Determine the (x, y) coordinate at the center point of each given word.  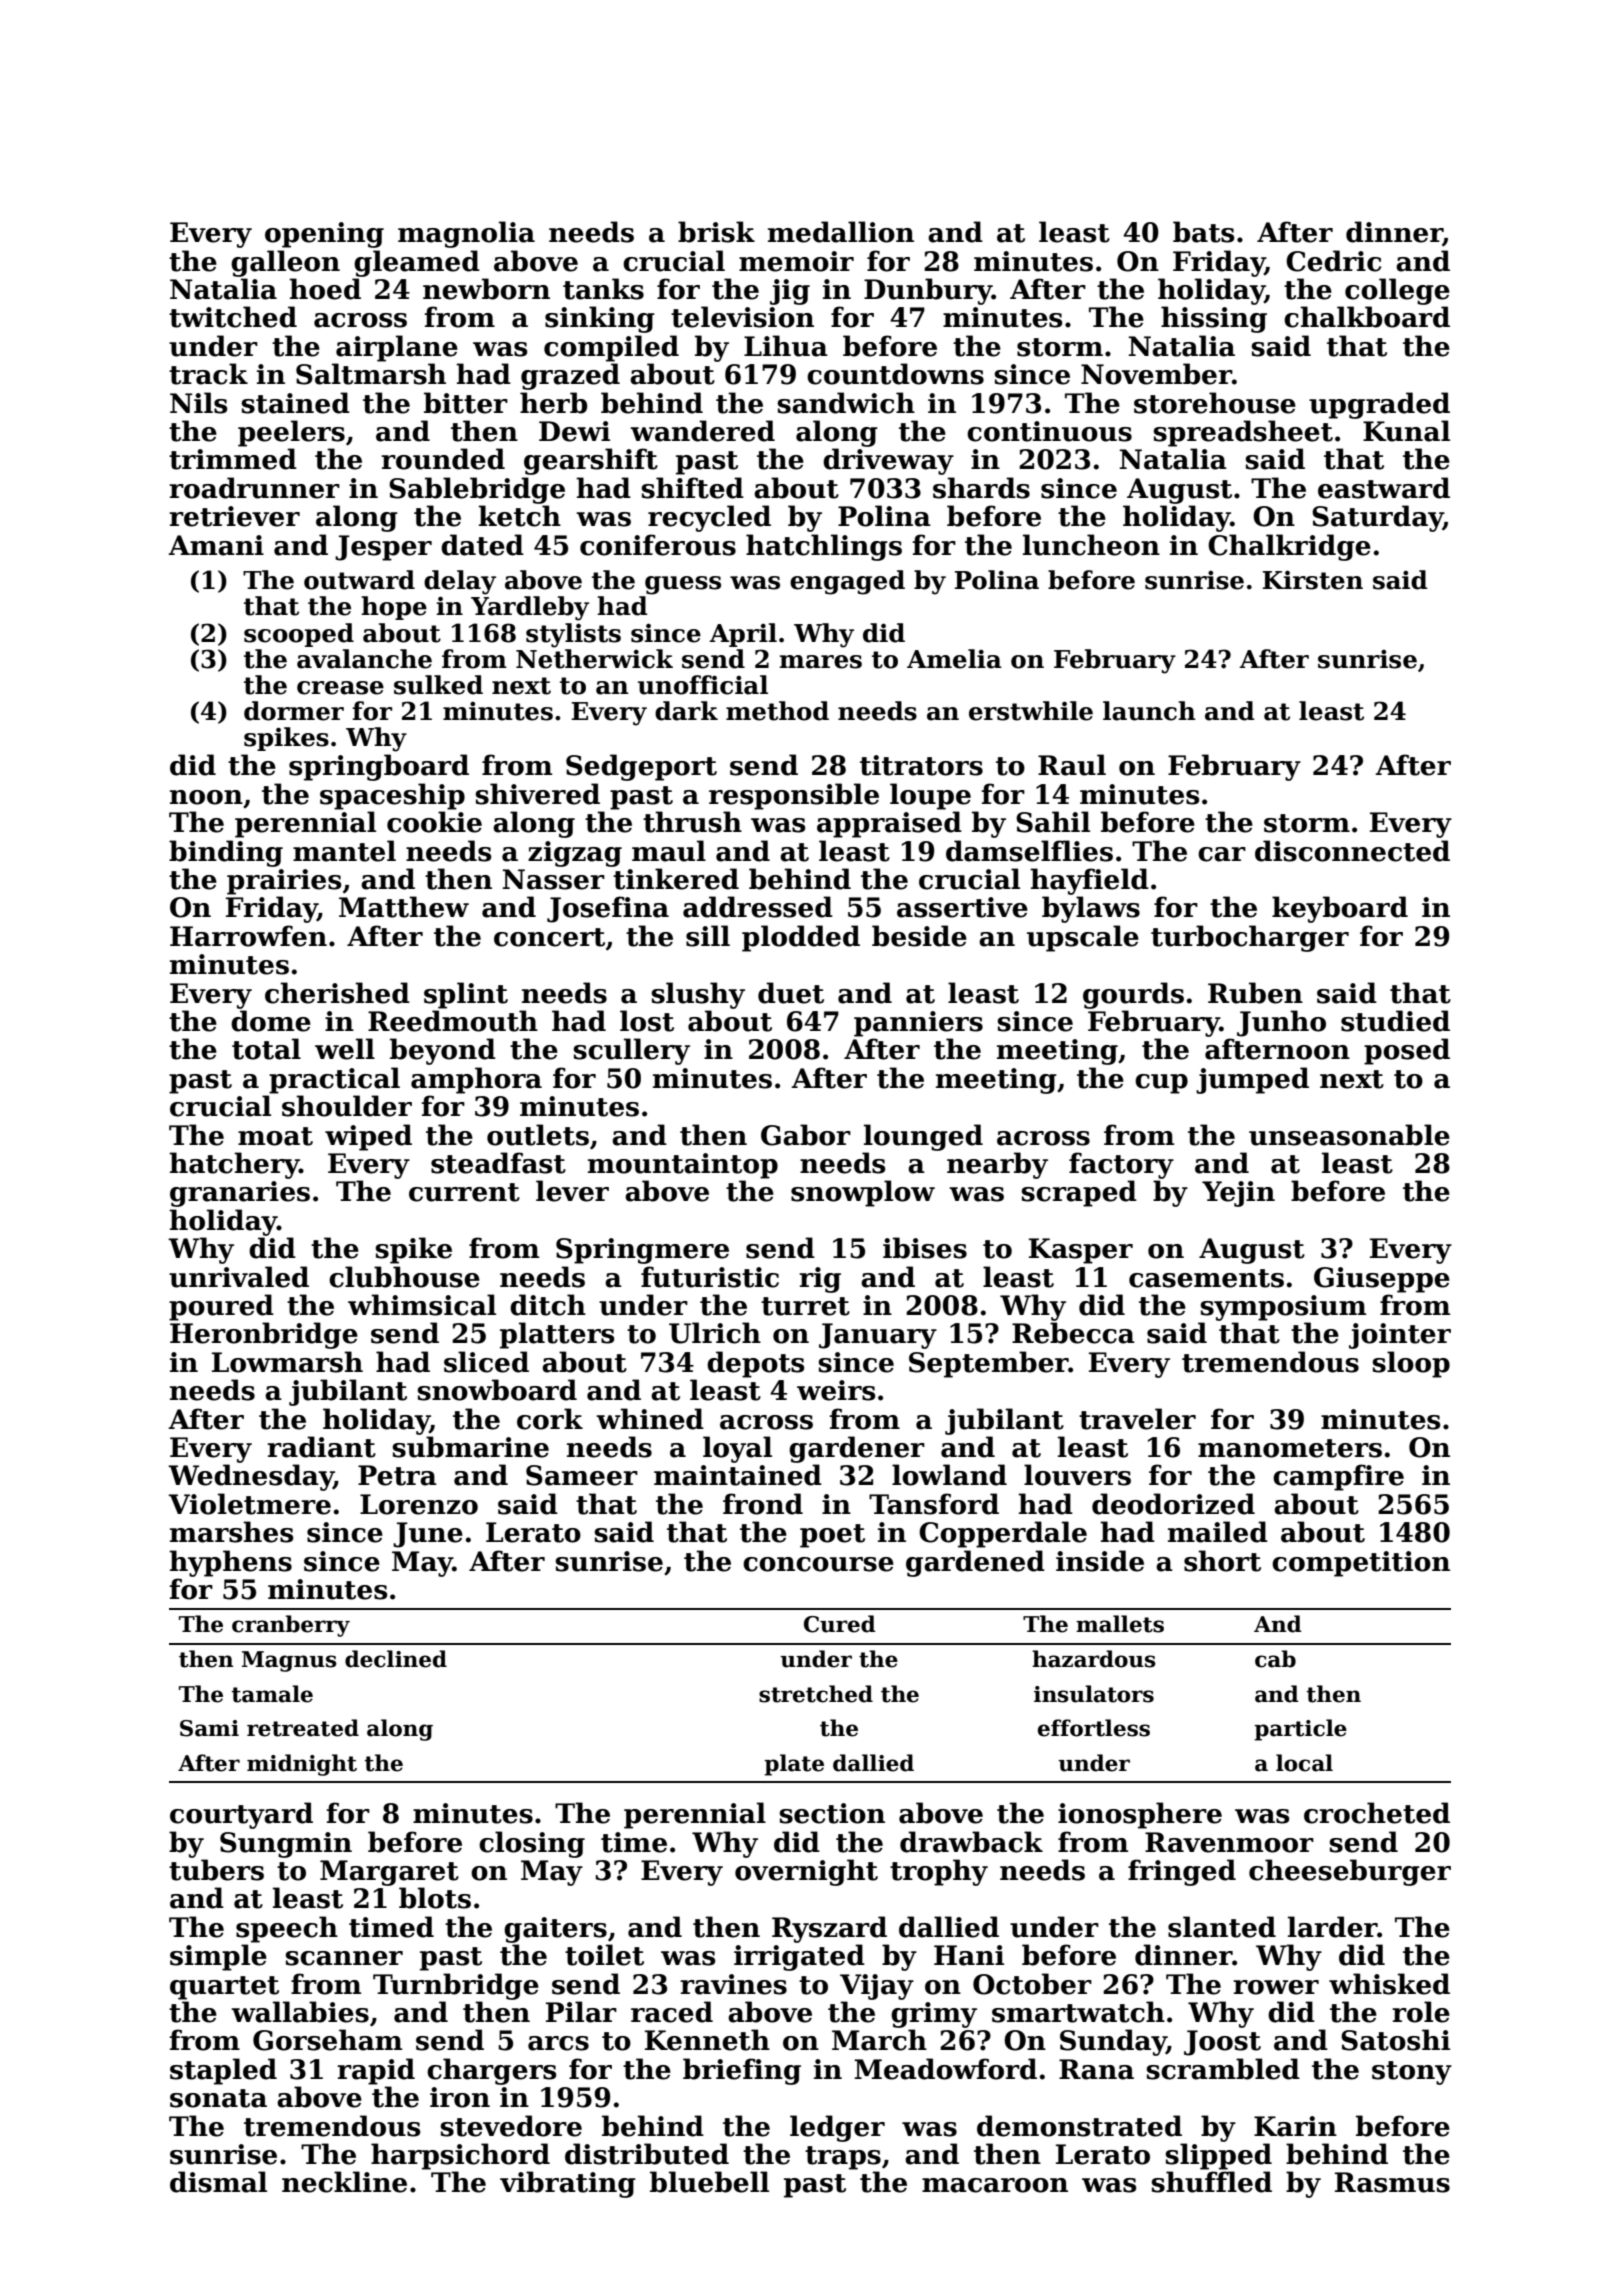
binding (226, 853)
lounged (923, 1137)
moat (275, 1136)
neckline (344, 2182)
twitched (233, 317)
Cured (840, 1624)
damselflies (1029, 851)
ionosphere (1140, 1815)
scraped (1079, 1193)
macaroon (995, 2185)
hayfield (1089, 881)
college (1397, 291)
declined (396, 1659)
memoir (796, 261)
